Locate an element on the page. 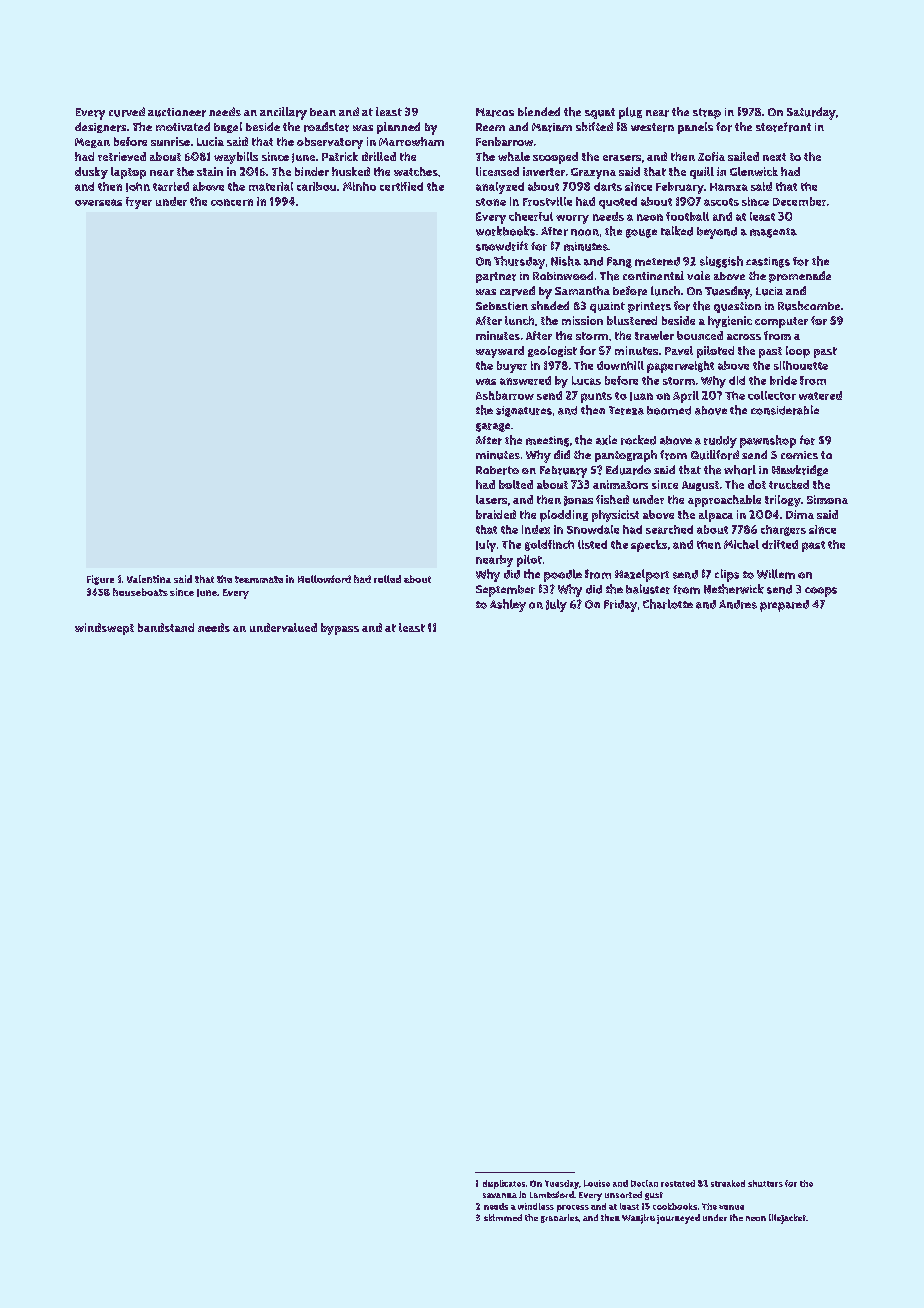 This document has width=924, height=1308. blended is located at coordinates (539, 111).
